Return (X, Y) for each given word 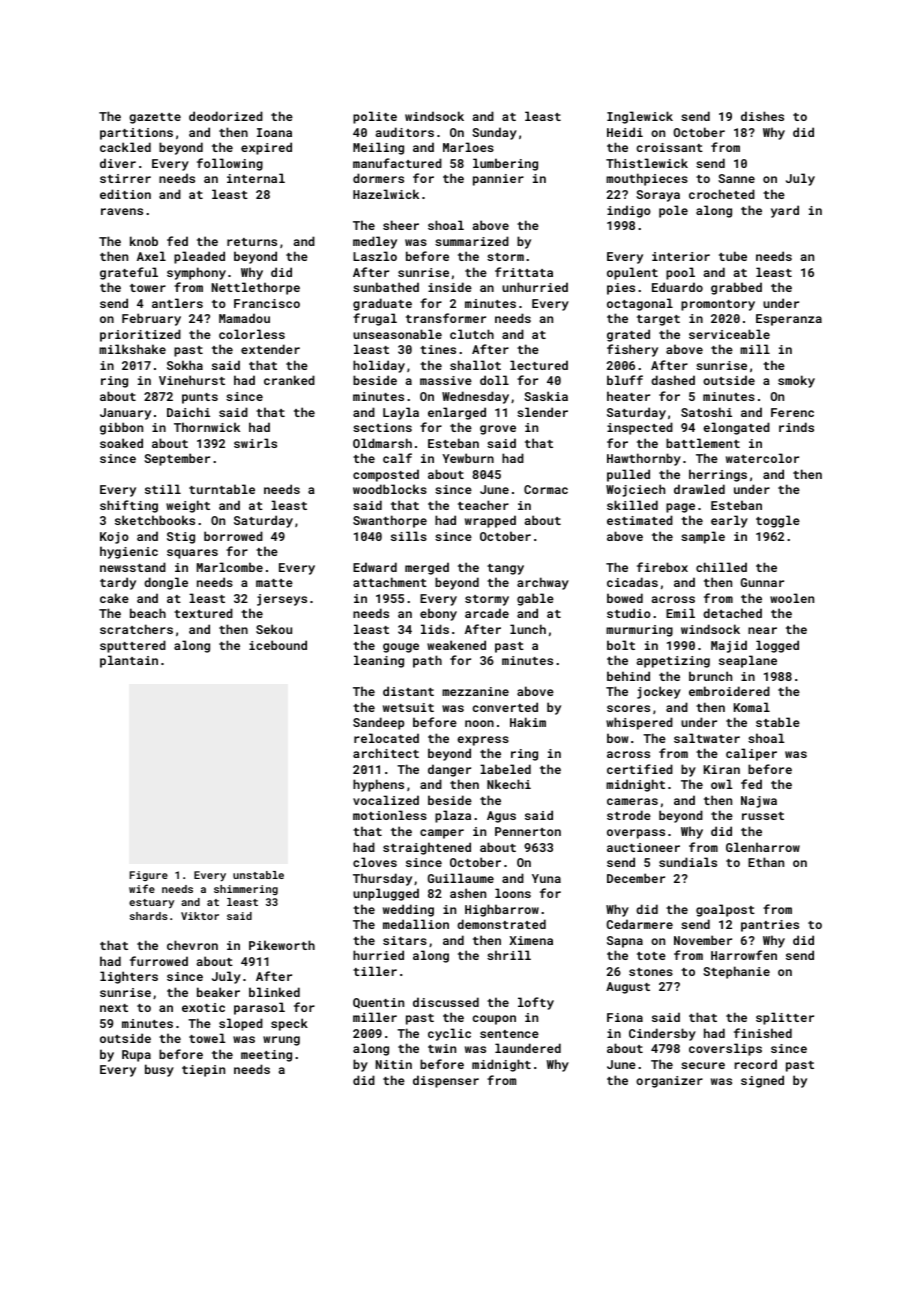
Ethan (766, 862)
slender (542, 412)
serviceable (729, 334)
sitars (405, 940)
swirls (255, 443)
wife (142, 888)
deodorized (226, 116)
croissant (669, 147)
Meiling (378, 148)
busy (159, 1070)
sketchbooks (155, 520)
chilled (721, 567)
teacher (483, 505)
